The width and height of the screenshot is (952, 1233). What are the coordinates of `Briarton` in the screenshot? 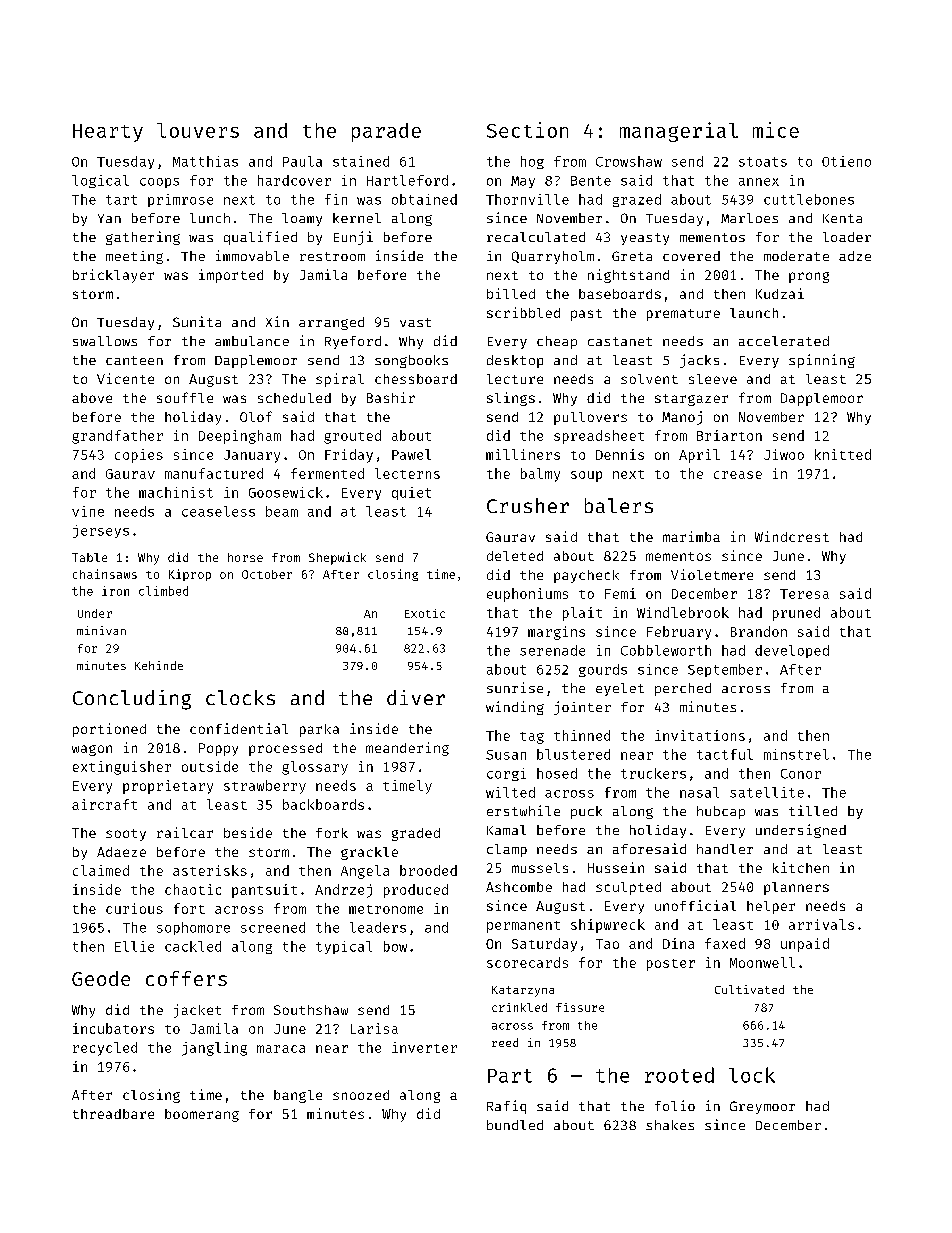 It's located at (729, 435).
